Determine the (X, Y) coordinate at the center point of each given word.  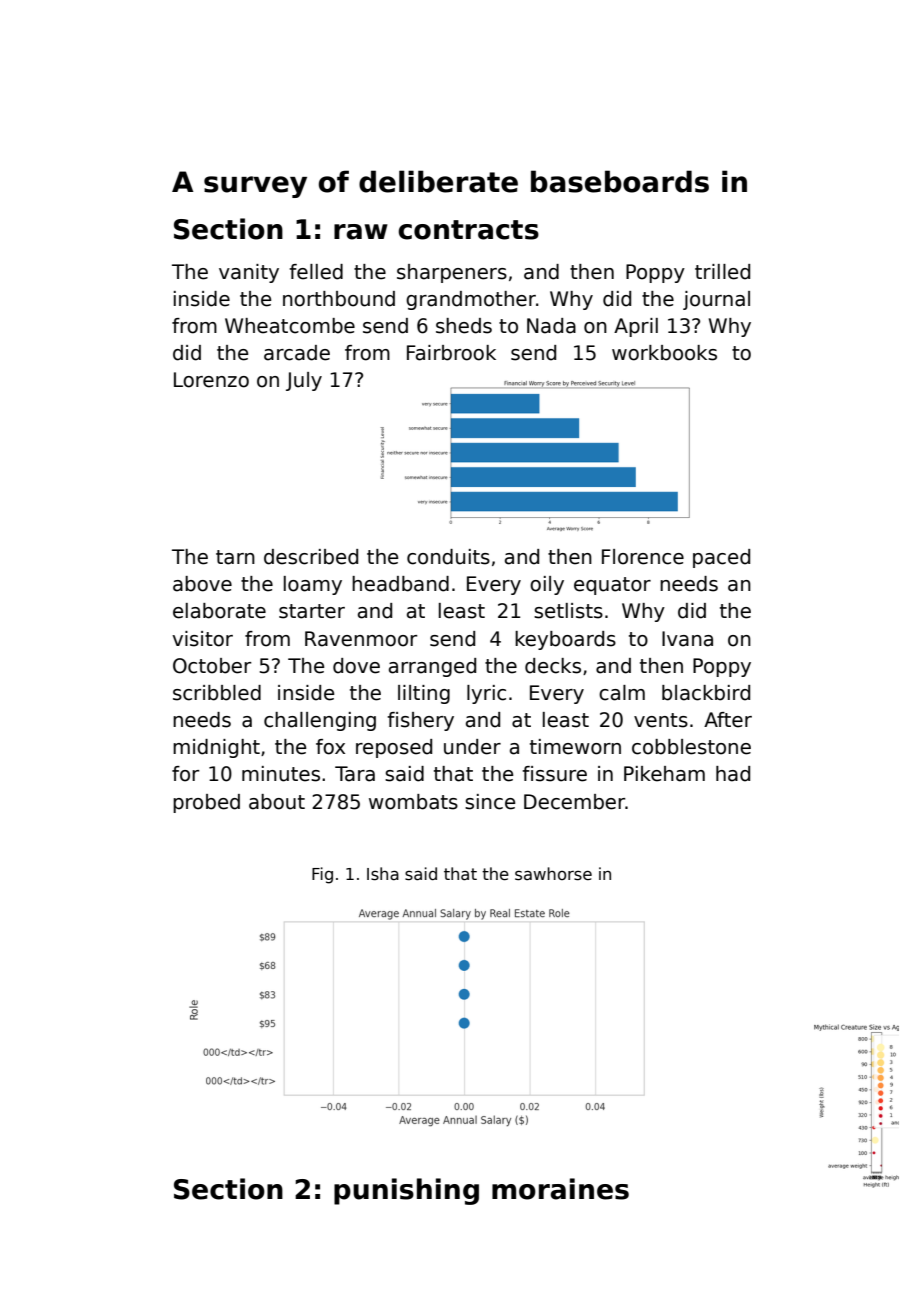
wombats (413, 802)
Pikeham (664, 774)
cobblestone (691, 747)
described (311, 557)
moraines (560, 1189)
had (733, 774)
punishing (406, 1191)
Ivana (687, 639)
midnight (216, 748)
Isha (383, 874)
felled (316, 272)
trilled (722, 272)
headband (400, 584)
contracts (468, 230)
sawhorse (553, 874)
